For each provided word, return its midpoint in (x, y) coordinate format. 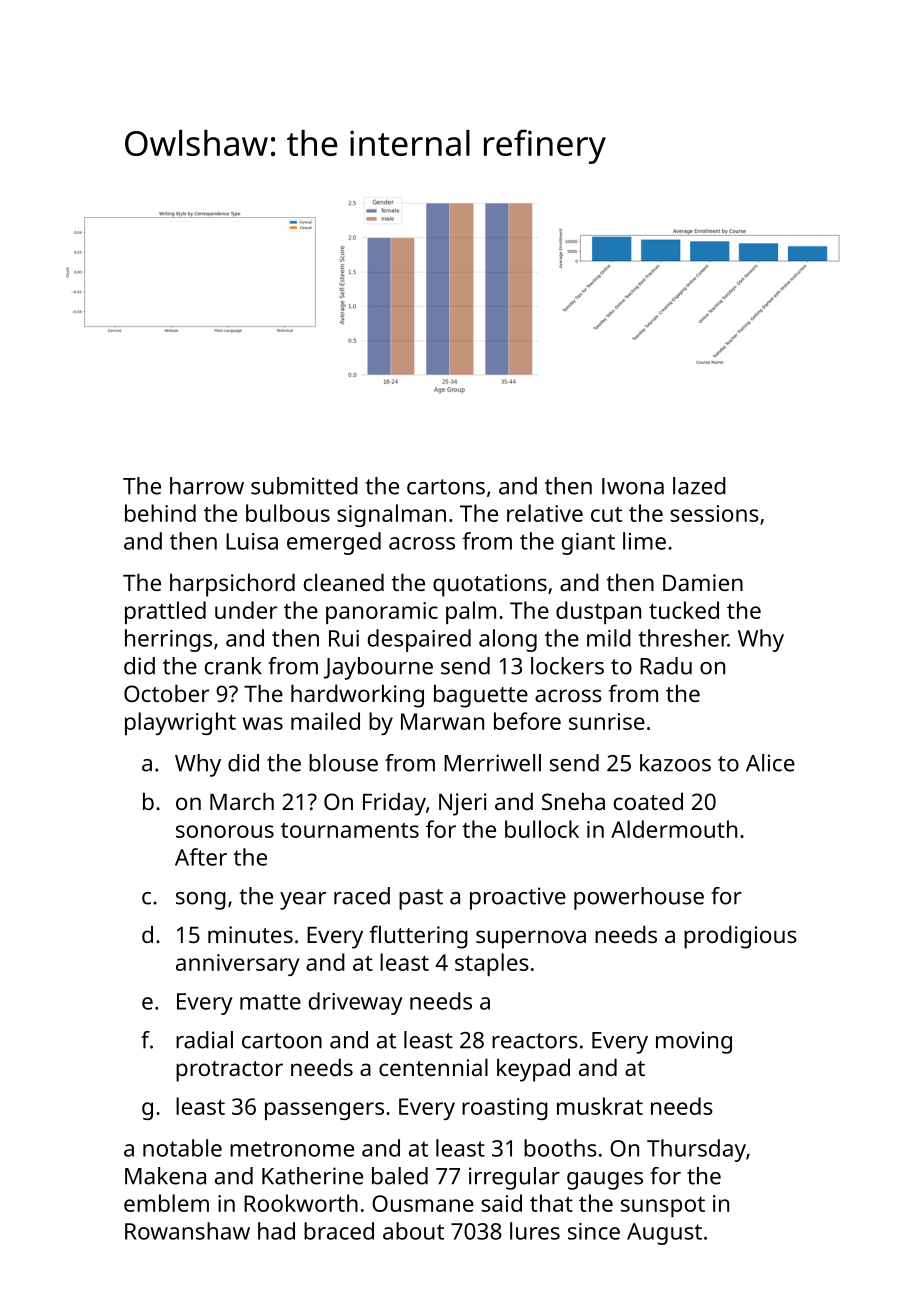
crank (233, 666)
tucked (684, 610)
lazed (699, 486)
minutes (250, 934)
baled (400, 1176)
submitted (304, 486)
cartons (446, 487)
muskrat (600, 1106)
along (508, 640)
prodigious (740, 937)
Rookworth (301, 1203)
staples (492, 964)
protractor (229, 1071)
